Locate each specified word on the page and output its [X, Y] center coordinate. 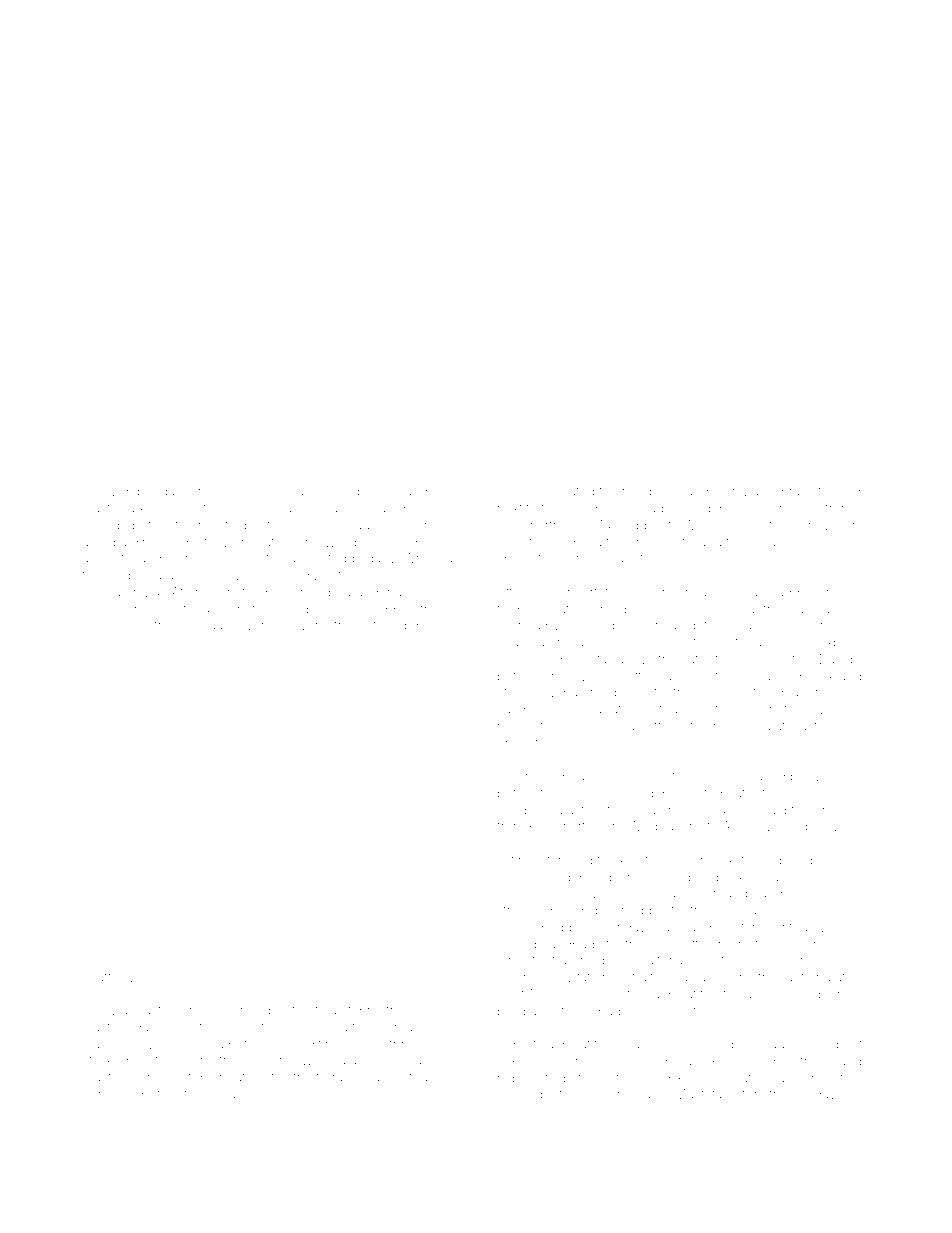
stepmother [375, 1011]
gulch [428, 626]
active [206, 508]
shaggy [785, 593]
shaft [97, 977]
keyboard [741, 911]
